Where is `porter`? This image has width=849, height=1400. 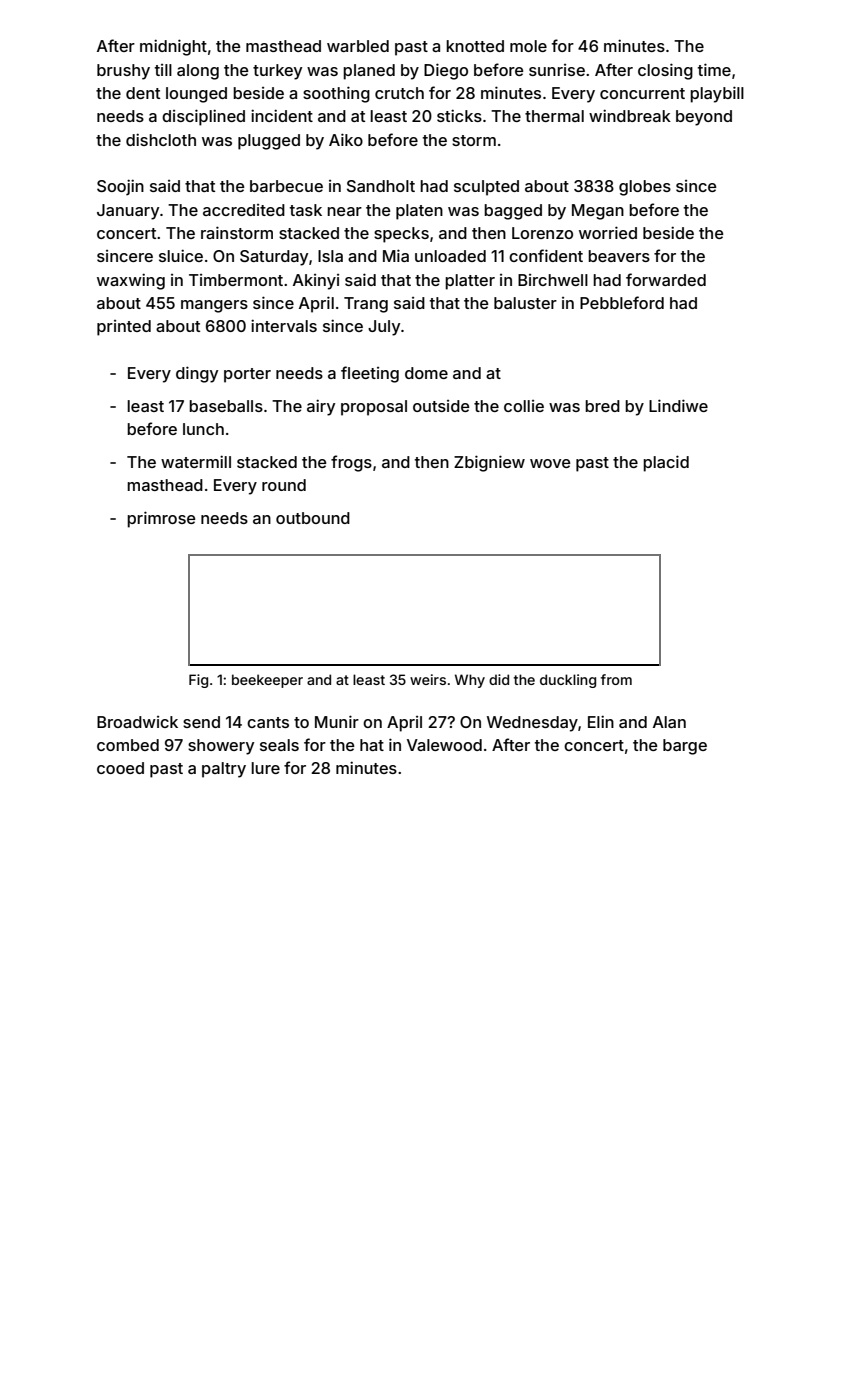 porter is located at coordinates (247, 375).
